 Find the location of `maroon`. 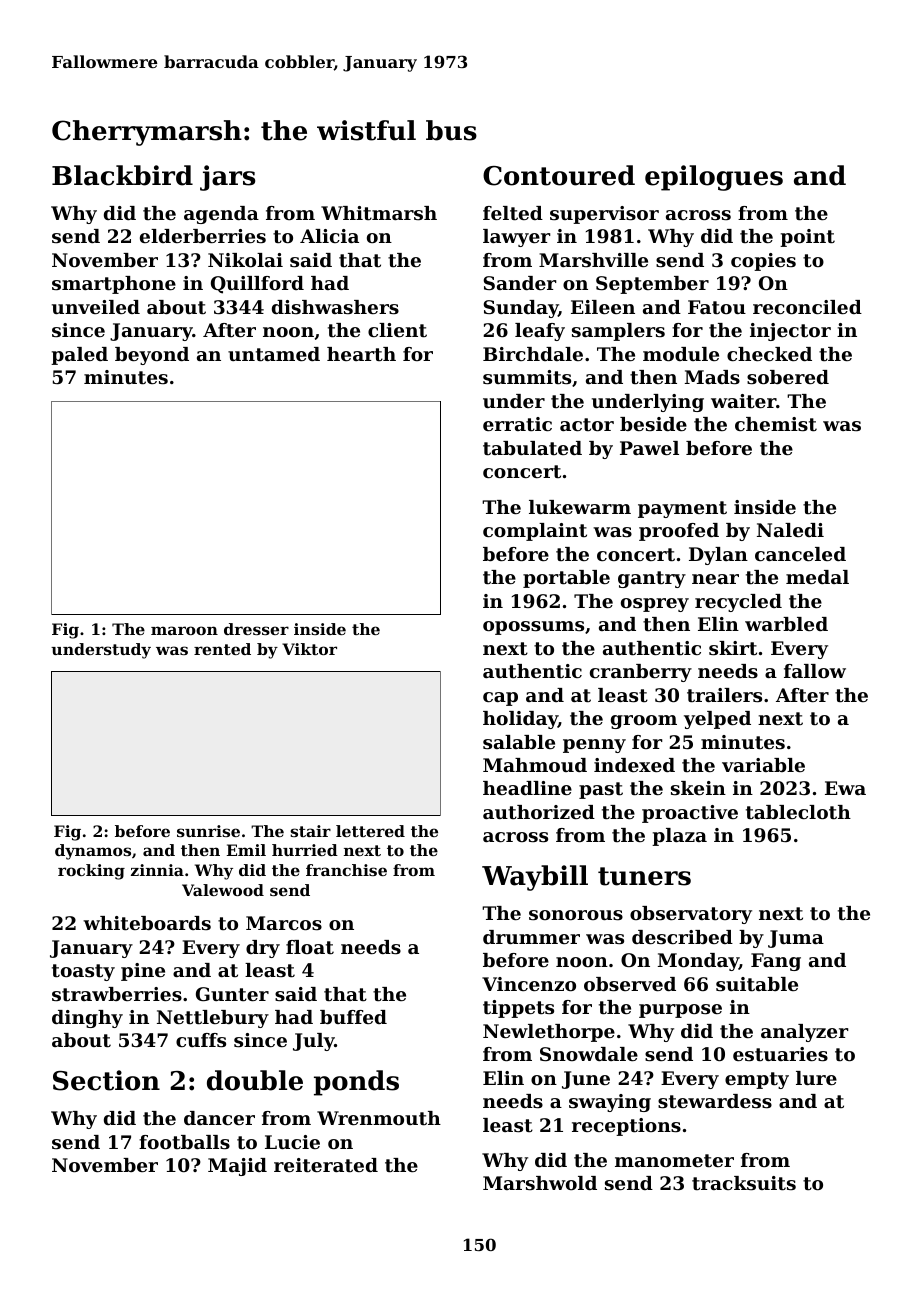

maroon is located at coordinates (184, 630).
